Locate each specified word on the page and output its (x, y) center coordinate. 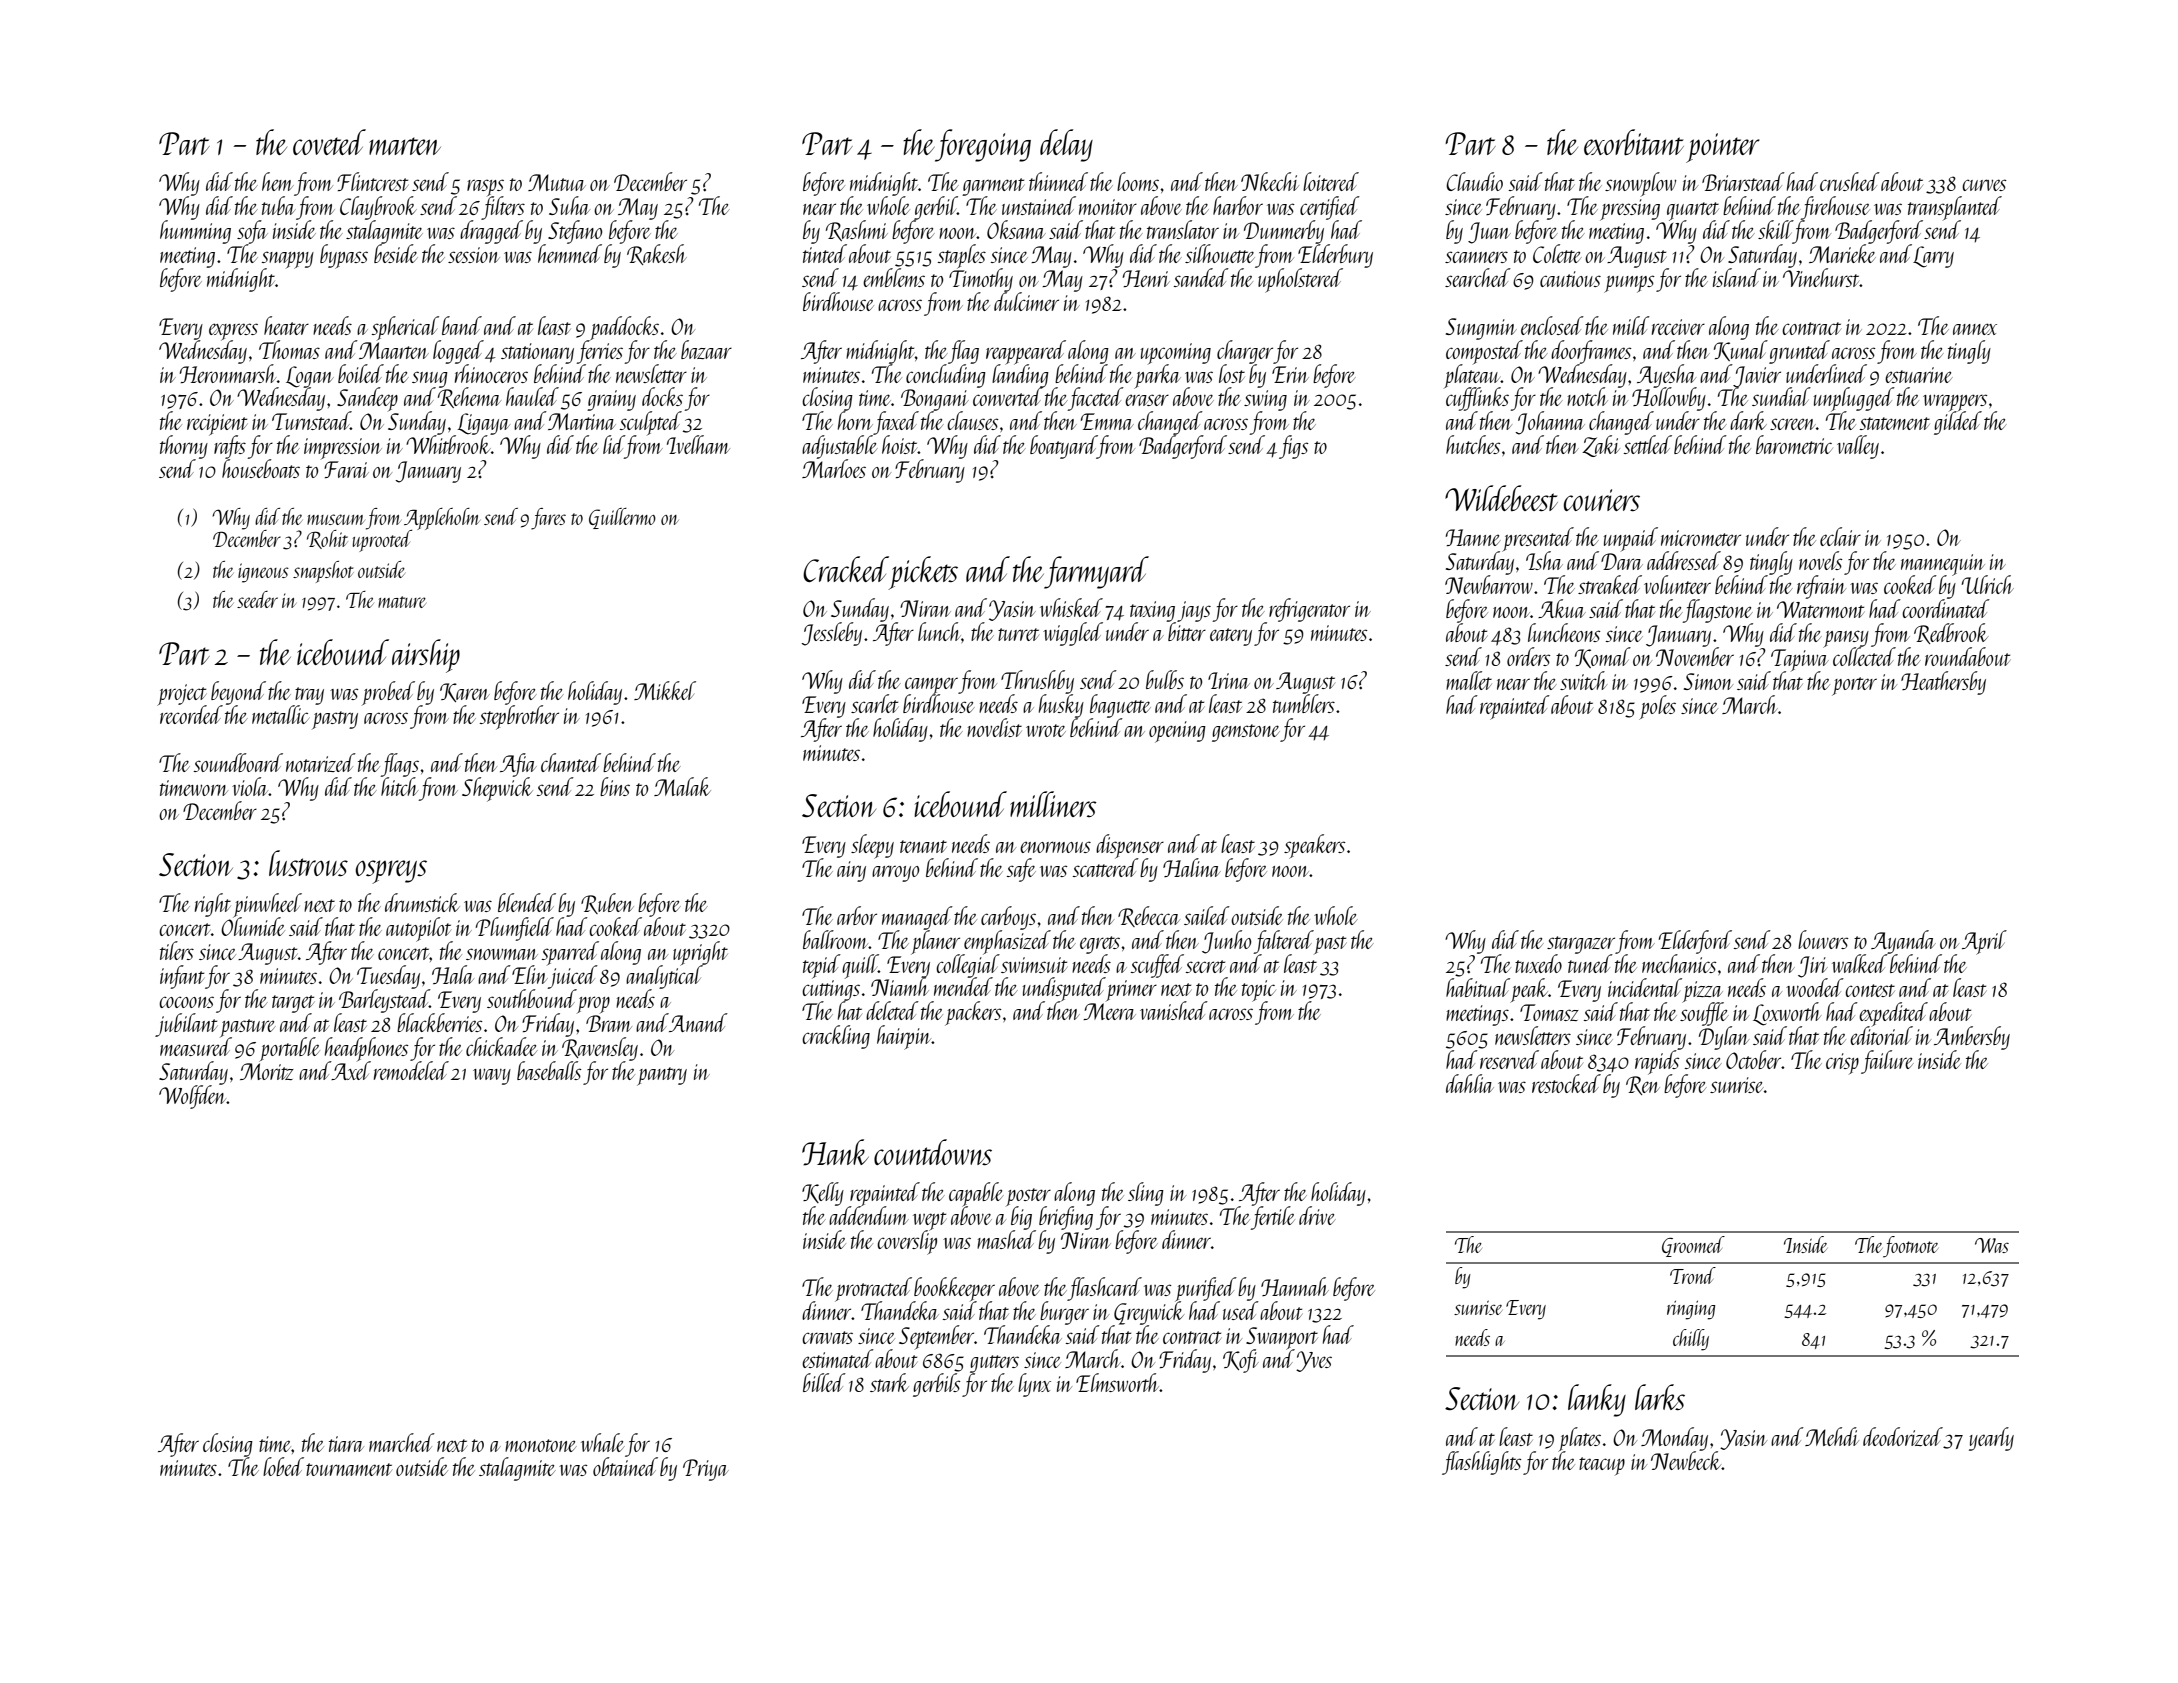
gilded (1957, 423)
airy (851, 871)
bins (615, 786)
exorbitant (1634, 142)
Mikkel (665, 690)
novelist (994, 727)
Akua (1562, 608)
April (1984, 942)
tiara (346, 1444)
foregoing (983, 145)
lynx (1034, 1385)
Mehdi (1832, 1436)
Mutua (557, 182)
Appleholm (442, 519)
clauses (972, 420)
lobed (283, 1466)
